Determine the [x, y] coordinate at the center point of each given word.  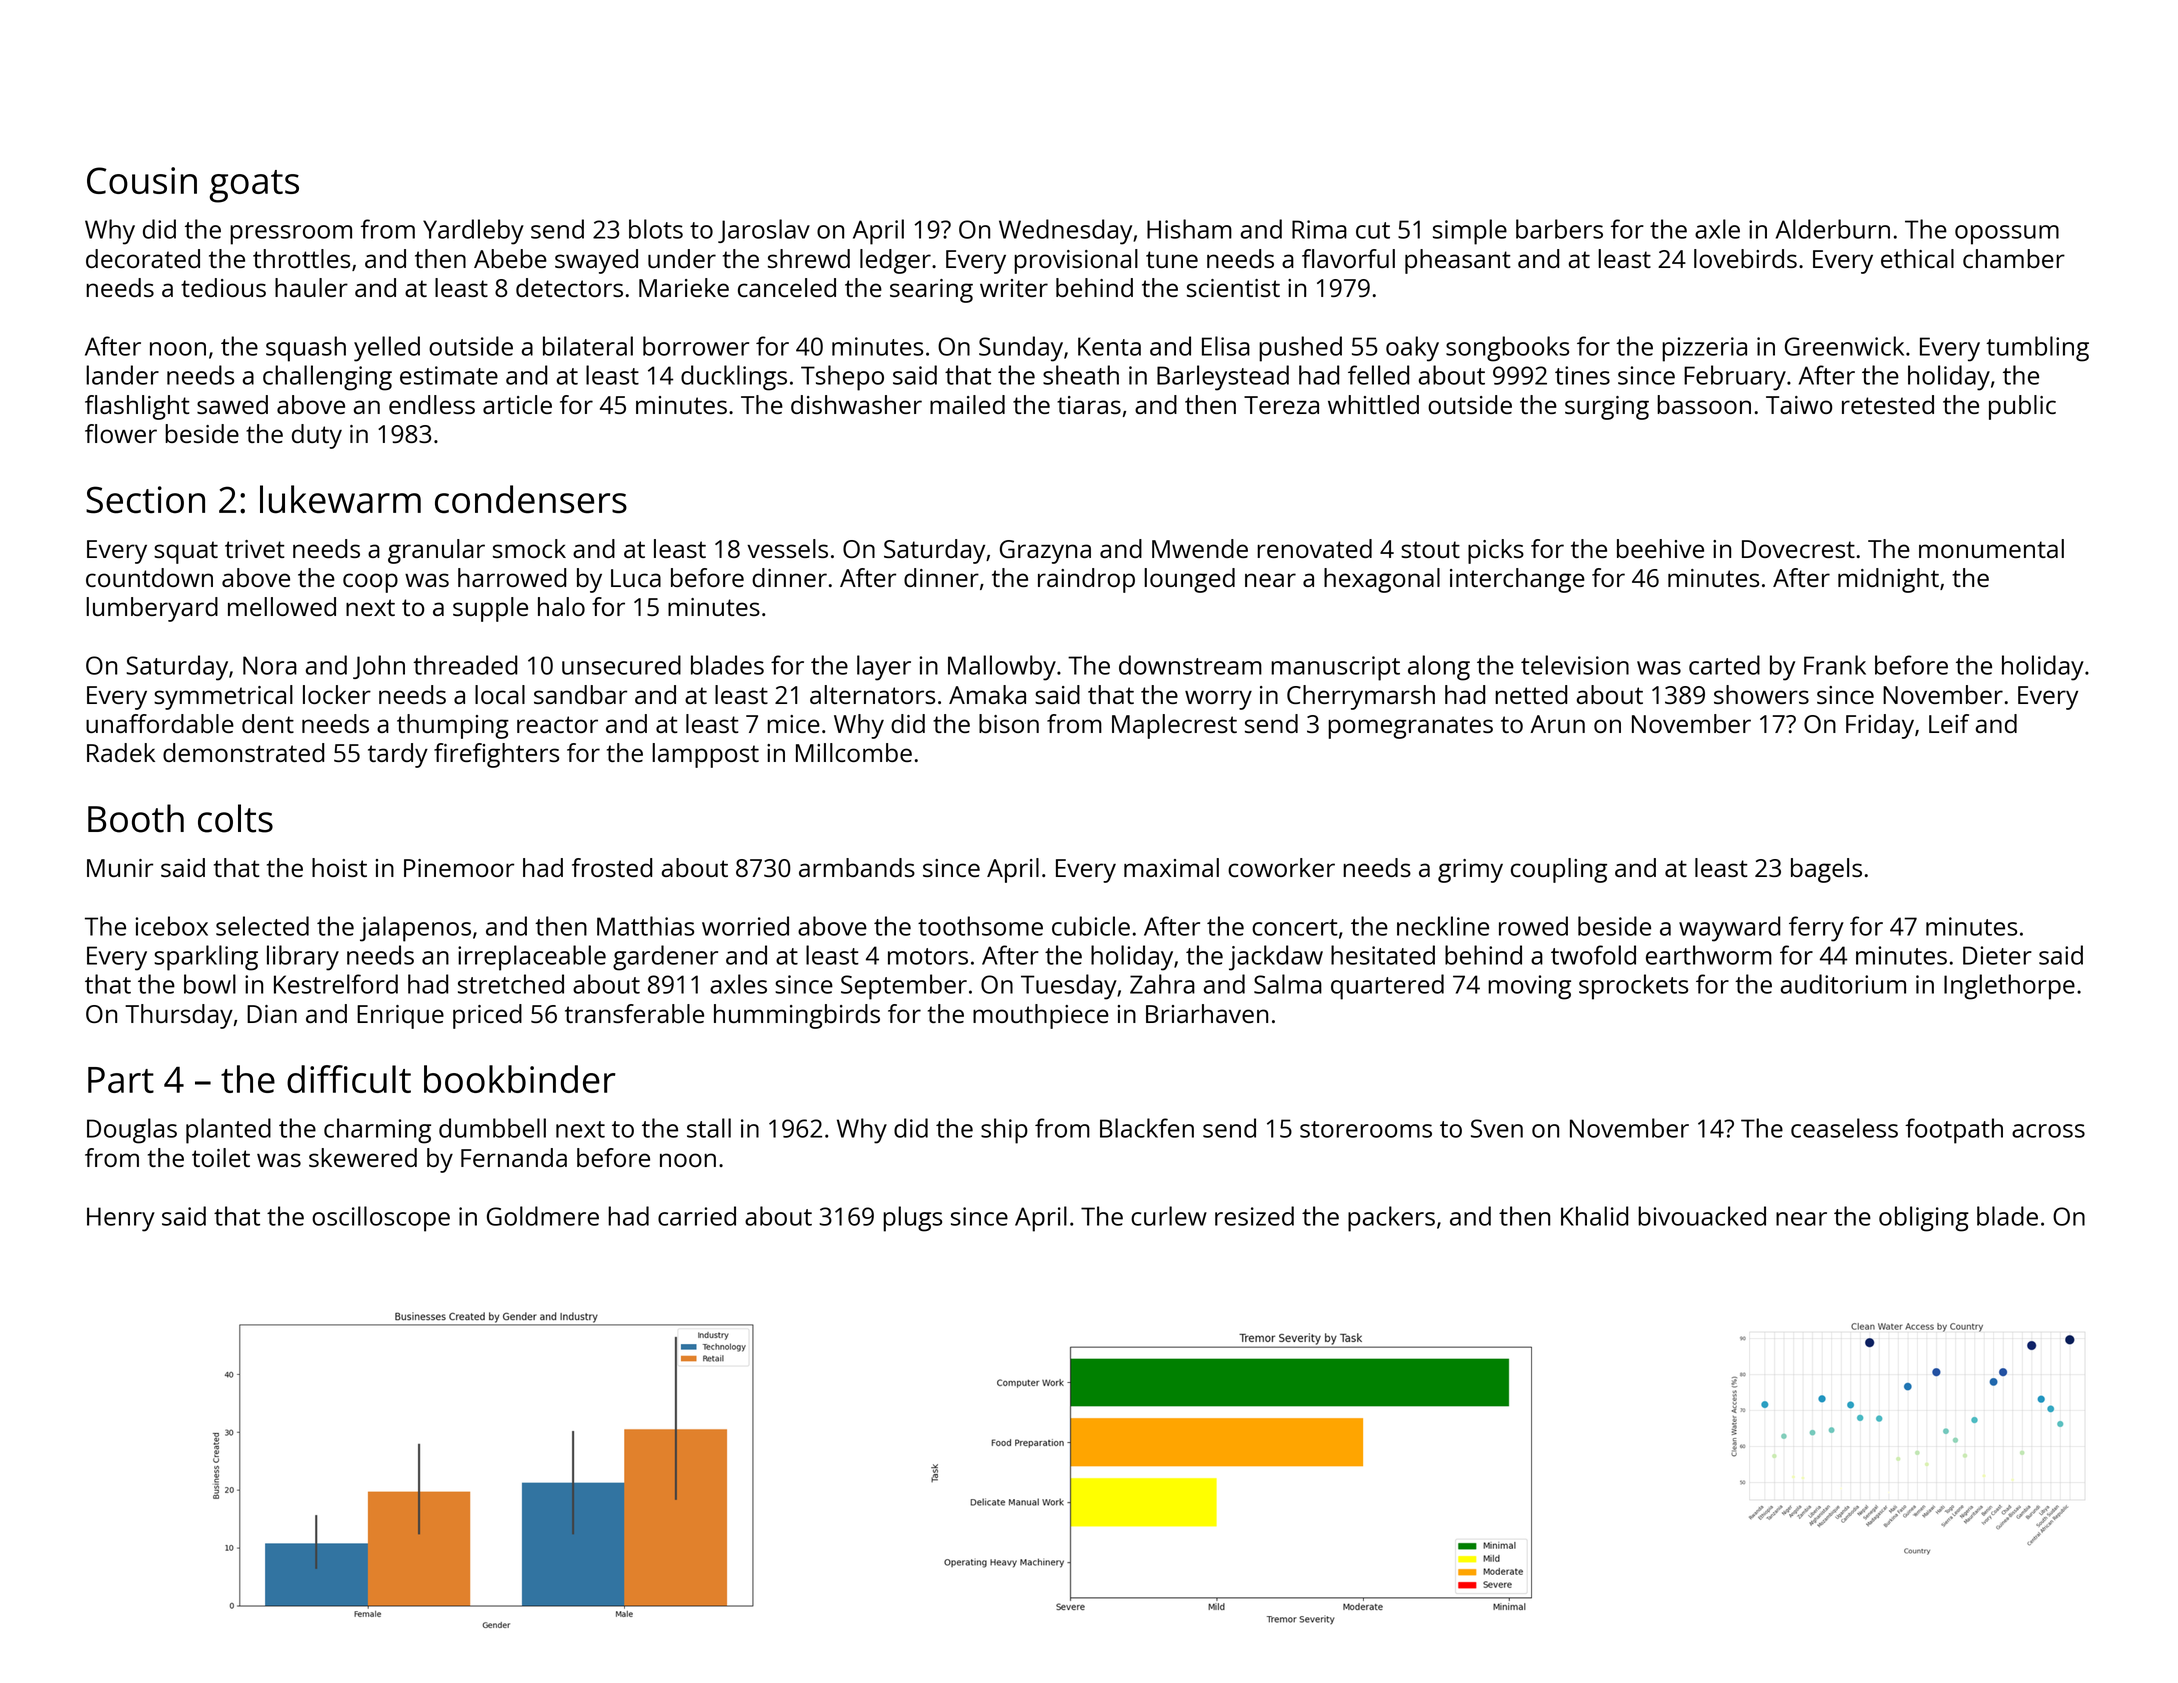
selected [262, 926]
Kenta [1109, 346]
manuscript [1335, 668]
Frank [1835, 665]
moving [1529, 987]
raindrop [1086, 580]
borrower [696, 346]
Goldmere [543, 1216]
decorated [143, 258]
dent [268, 723]
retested [1888, 404]
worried [745, 926]
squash [306, 349]
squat [186, 552]
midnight [1888, 580]
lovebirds [1745, 258]
